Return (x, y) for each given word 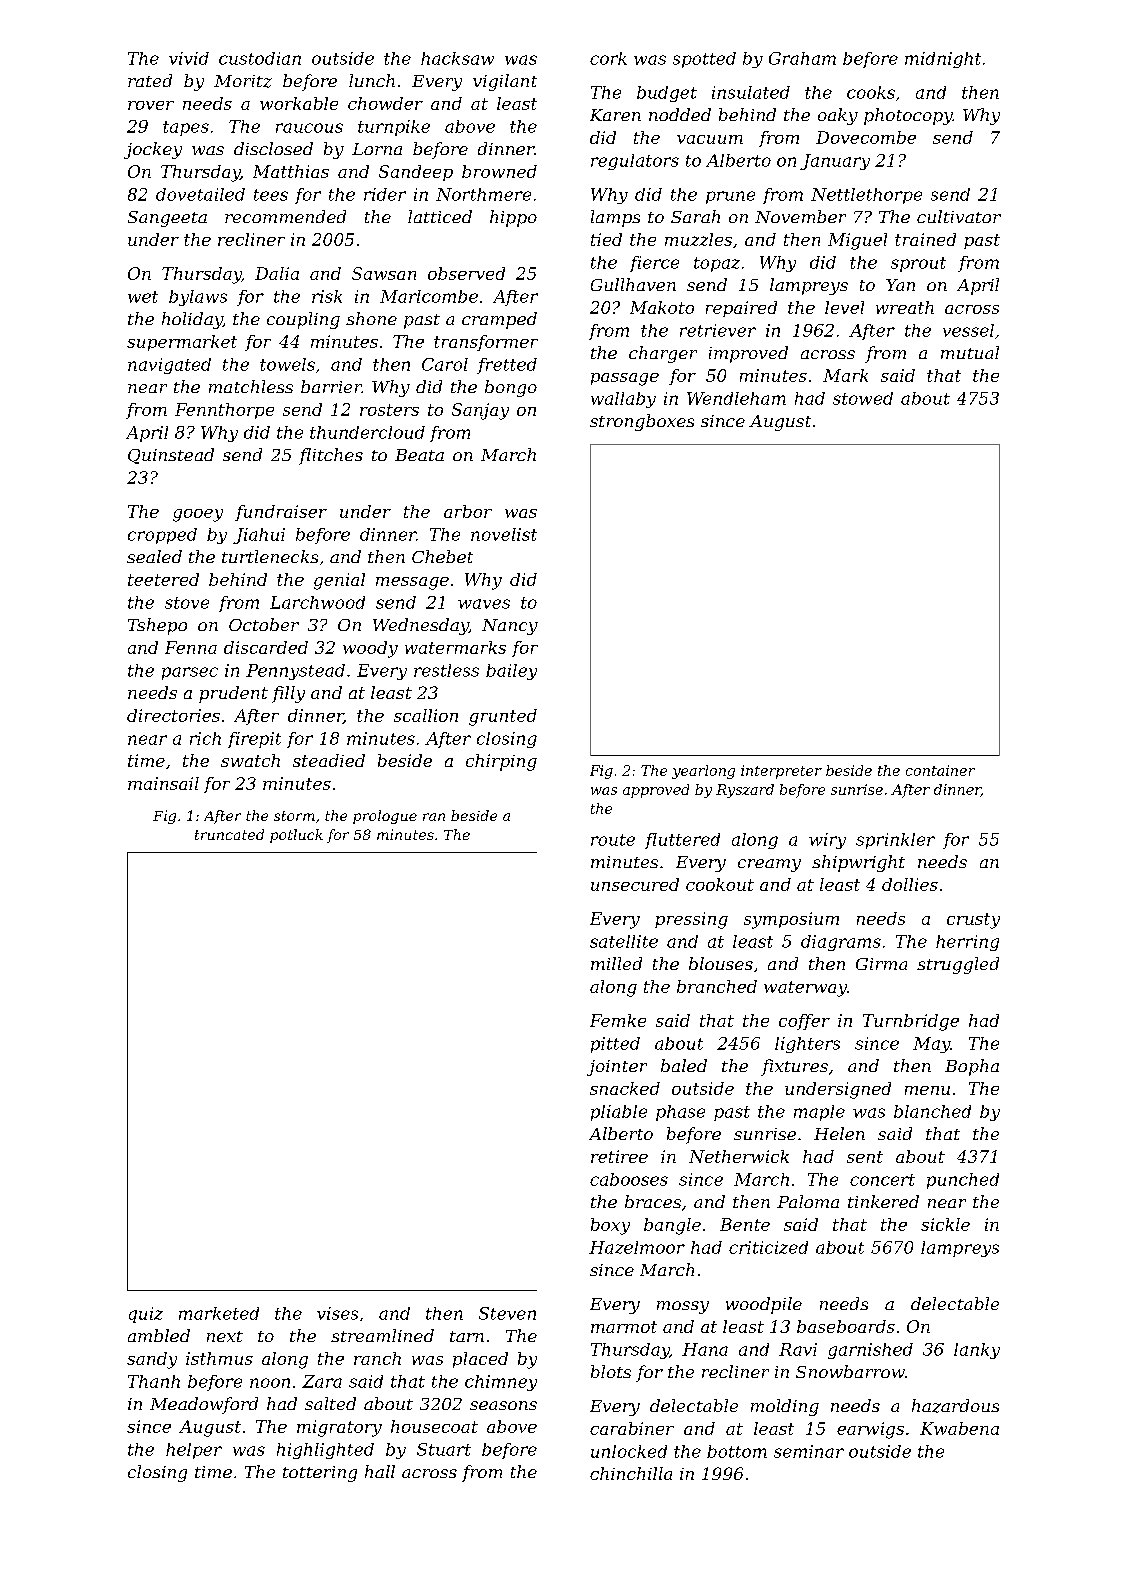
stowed (863, 398)
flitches (331, 456)
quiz (146, 1315)
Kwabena (959, 1428)
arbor (468, 511)
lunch (372, 80)
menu (927, 1090)
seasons (503, 1405)
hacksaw (457, 58)
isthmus (219, 1358)
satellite (624, 941)
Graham (802, 58)
